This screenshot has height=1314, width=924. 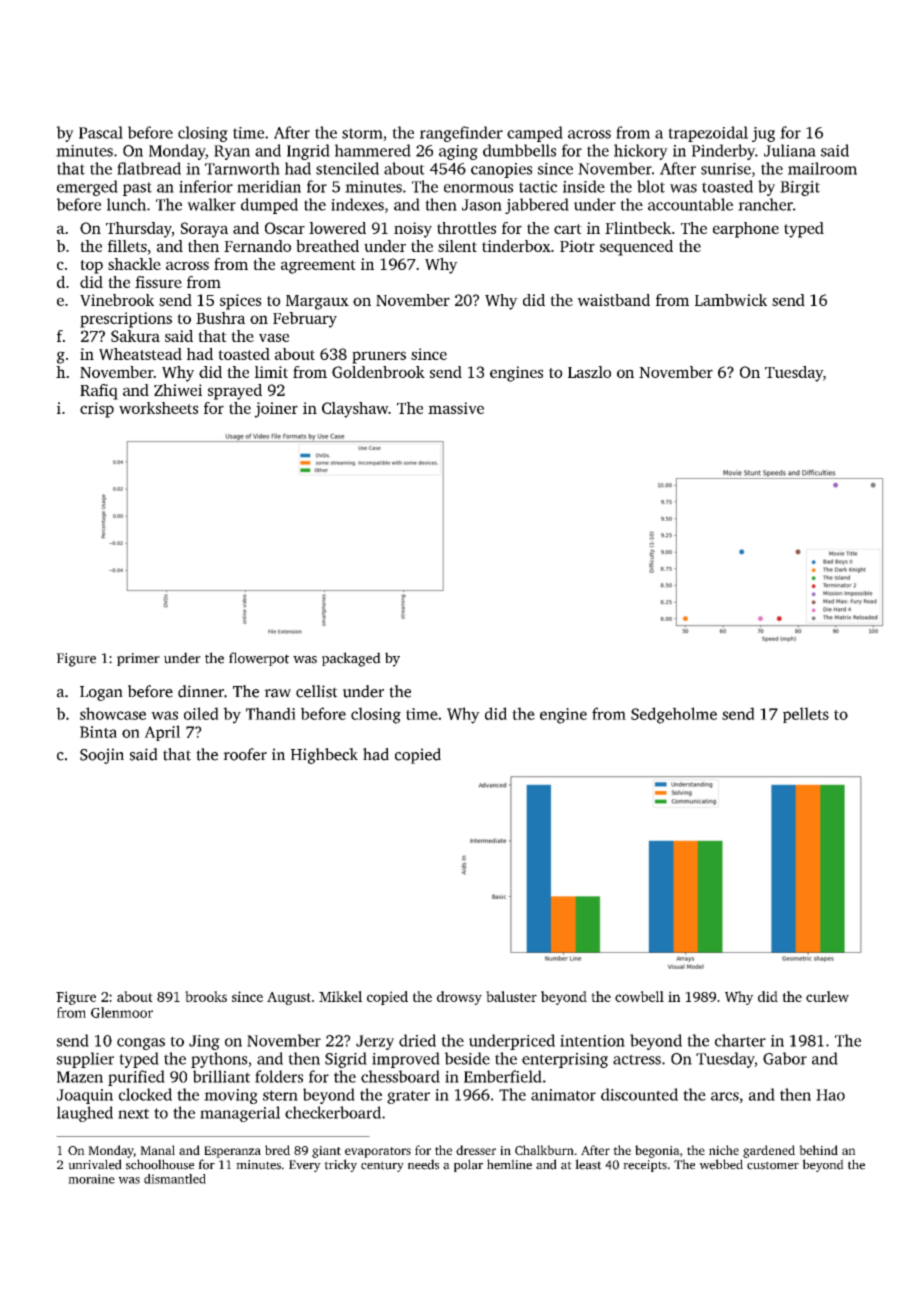 What do you see at coordinates (674, 715) in the screenshot?
I see `Sedgeholme` at bounding box center [674, 715].
